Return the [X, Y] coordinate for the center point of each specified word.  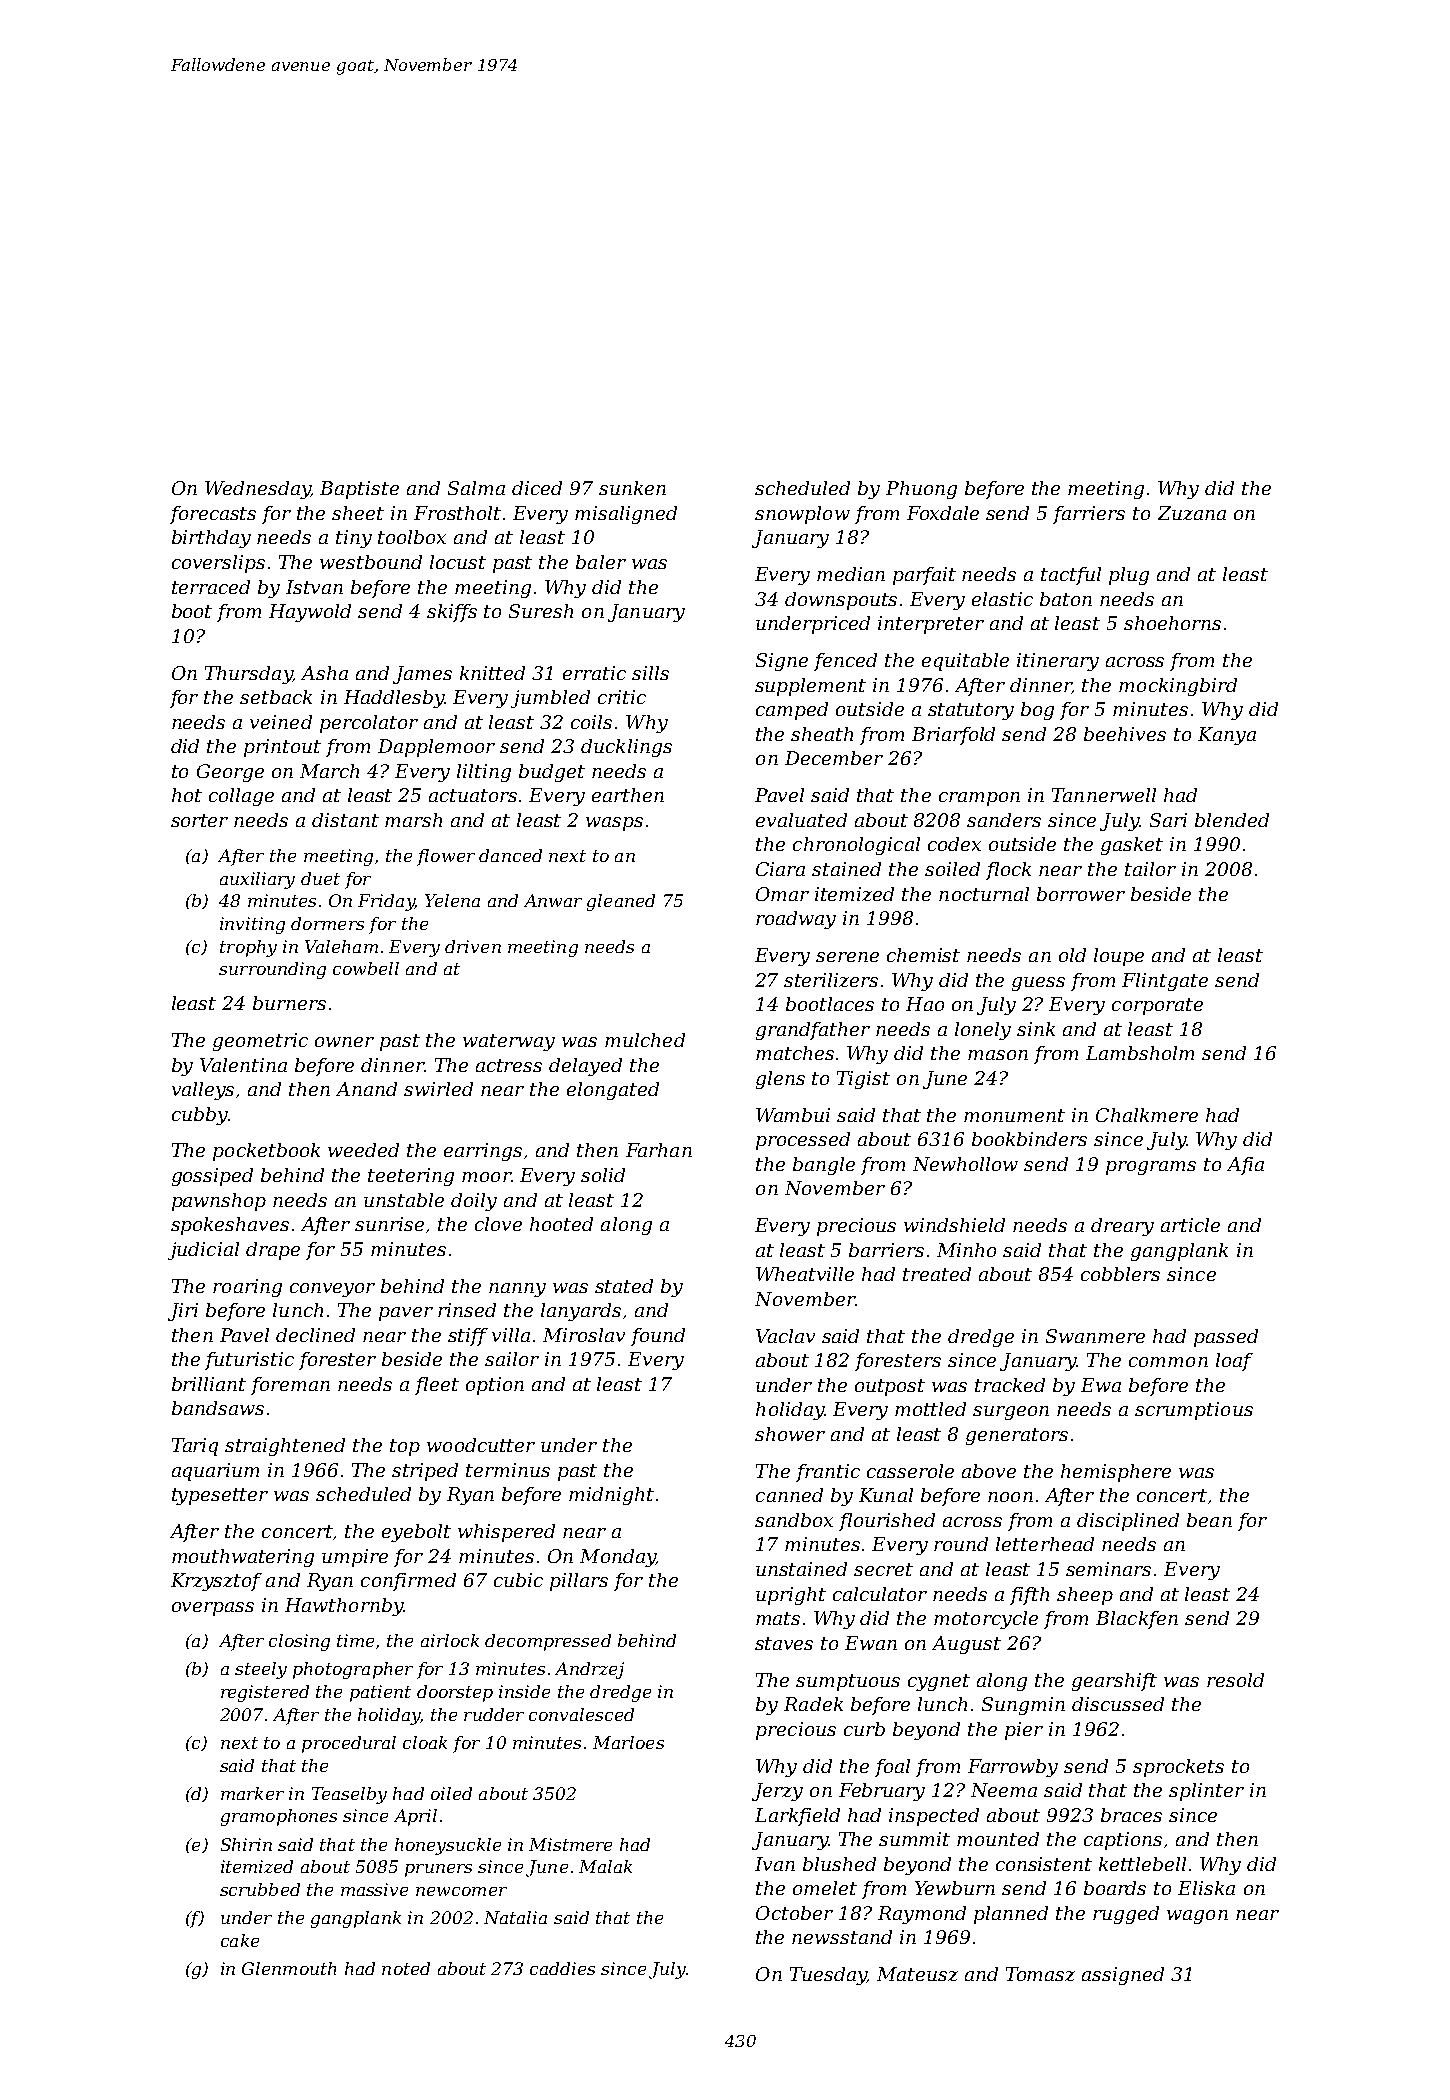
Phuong [921, 490]
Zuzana [1192, 513]
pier [1024, 1731]
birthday [211, 539]
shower [790, 1434]
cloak [425, 1742]
